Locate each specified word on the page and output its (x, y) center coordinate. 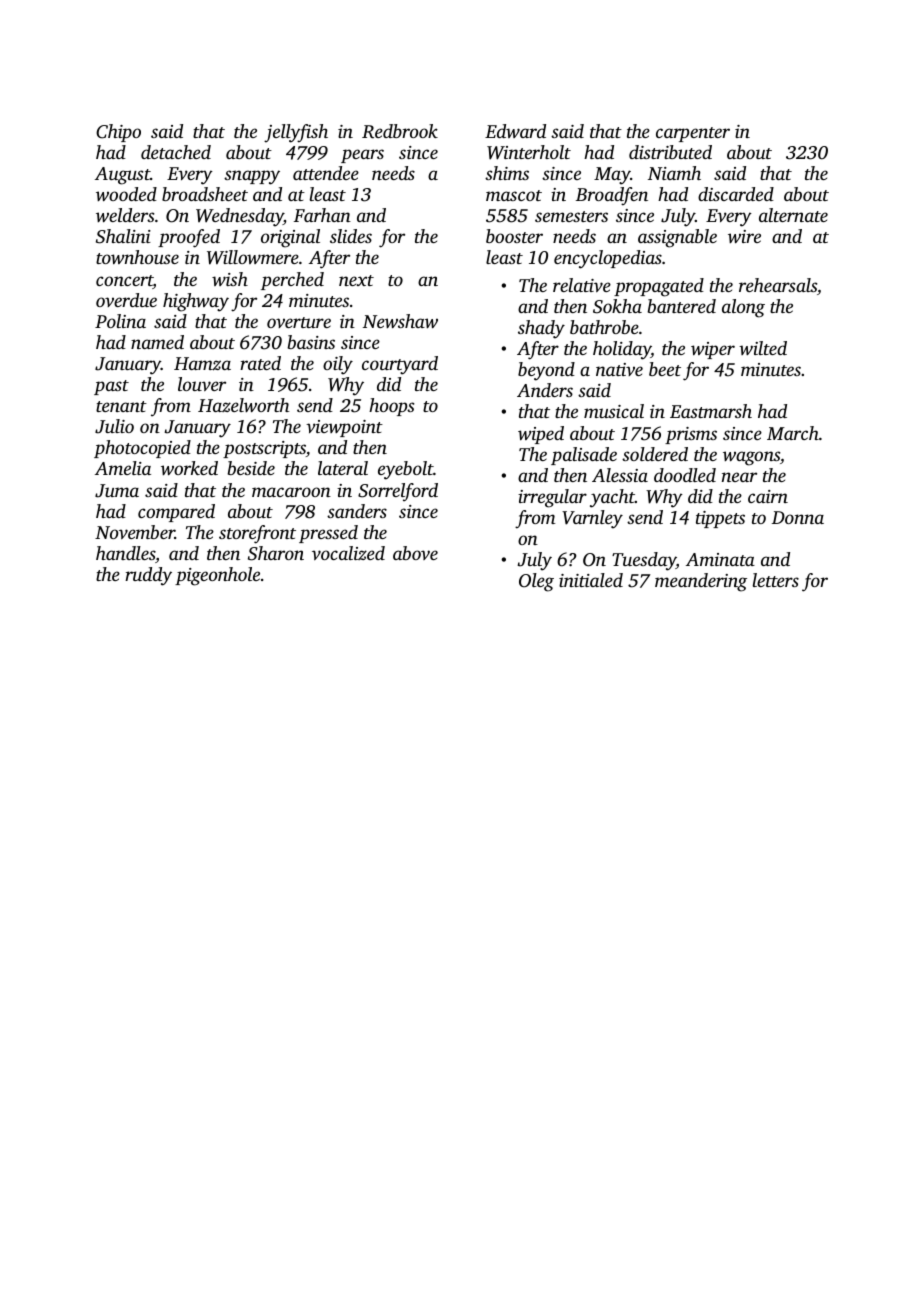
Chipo (118, 133)
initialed (591, 580)
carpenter (693, 134)
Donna (798, 517)
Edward (515, 131)
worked (189, 468)
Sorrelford (398, 492)
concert (124, 282)
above (415, 553)
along (743, 308)
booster (514, 236)
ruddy (148, 576)
